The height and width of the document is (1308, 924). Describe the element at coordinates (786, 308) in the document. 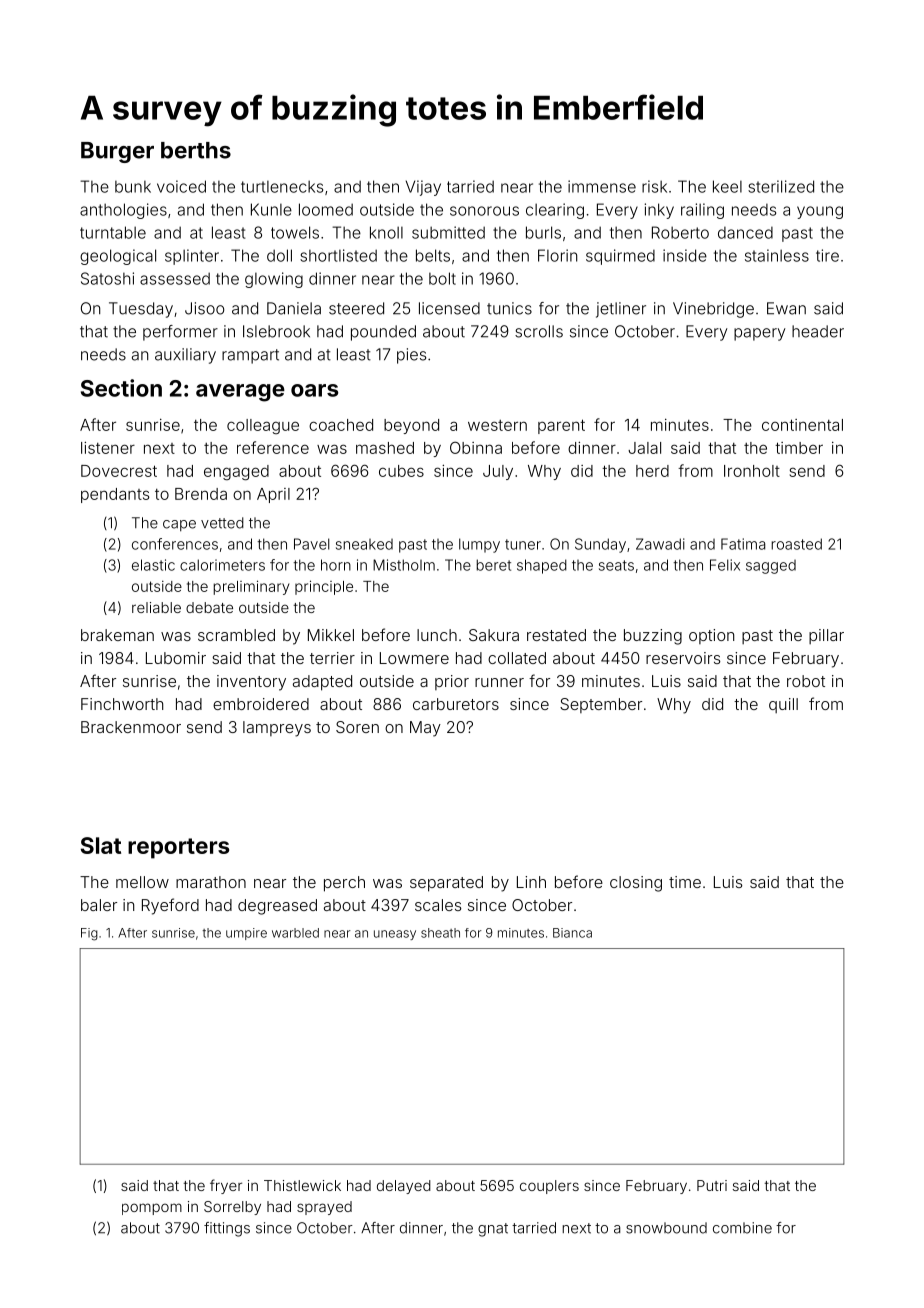

I see `Ewan` at that location.
